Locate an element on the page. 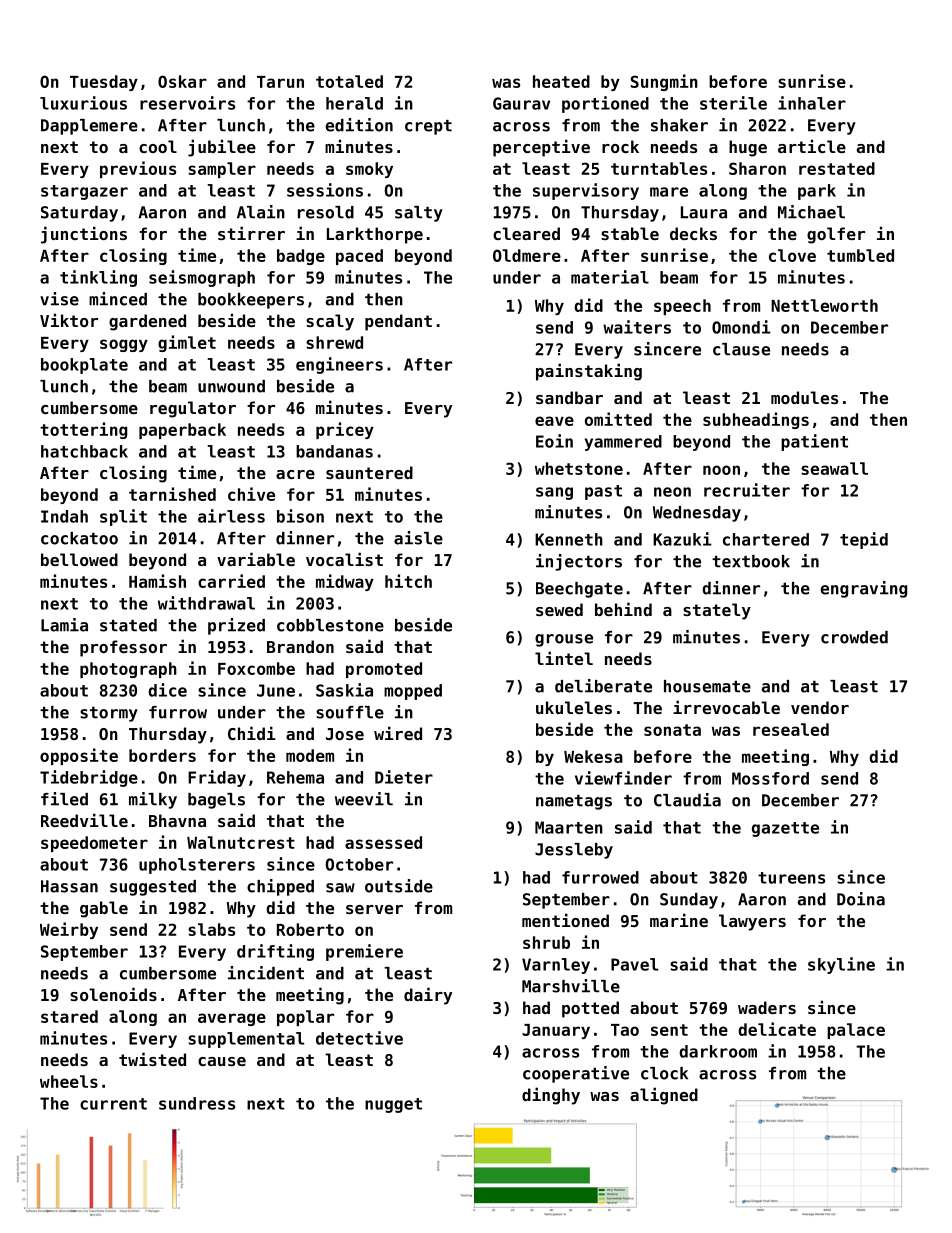 The width and height of the image is (952, 1233). behind is located at coordinates (623, 609).
